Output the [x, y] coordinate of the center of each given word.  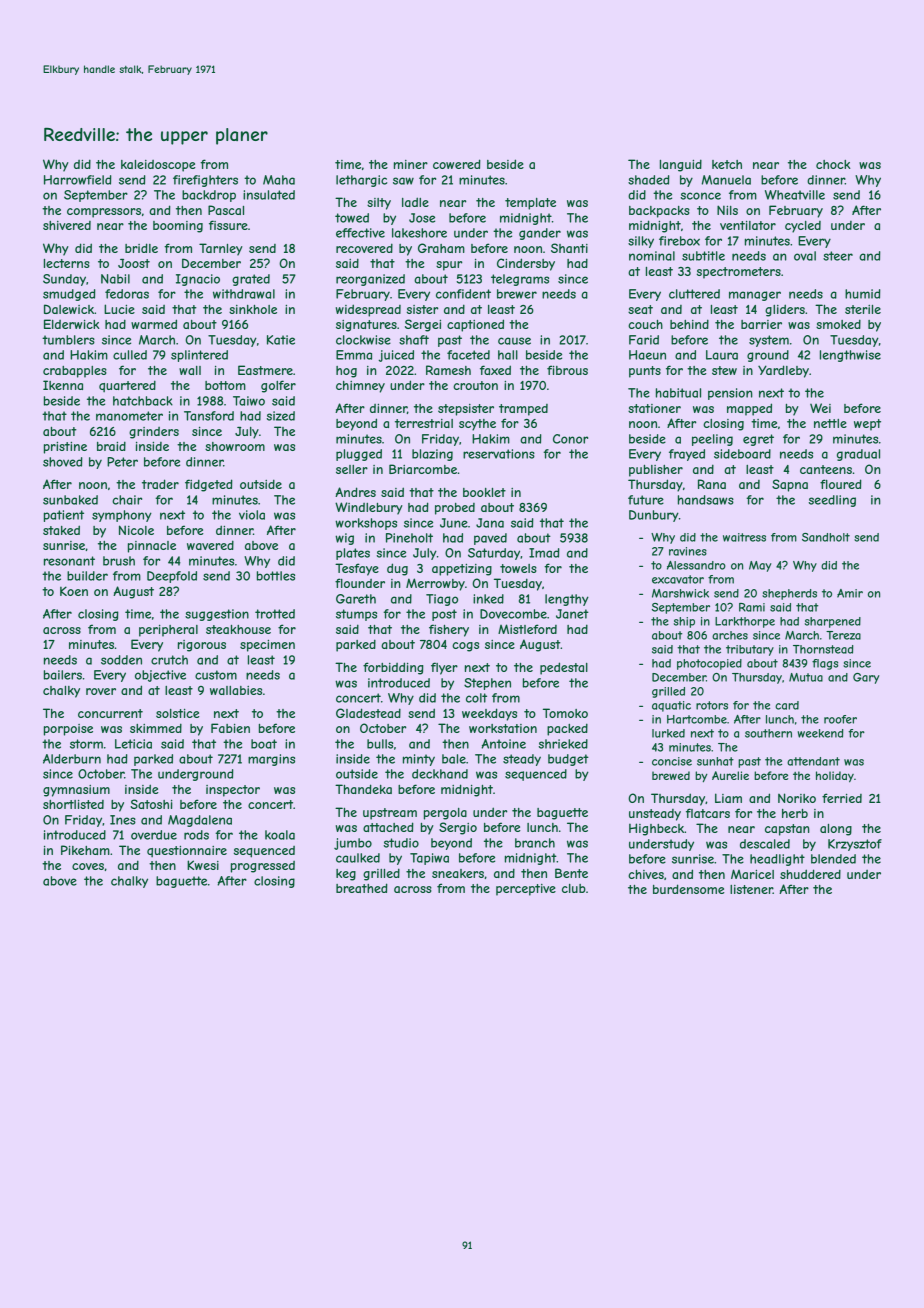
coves [88, 866]
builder [87, 576]
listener [751, 889]
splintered [199, 356]
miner [411, 164]
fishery [449, 630]
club [574, 888]
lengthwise [850, 356]
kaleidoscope [158, 166]
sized [281, 416]
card [787, 705]
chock [833, 164]
